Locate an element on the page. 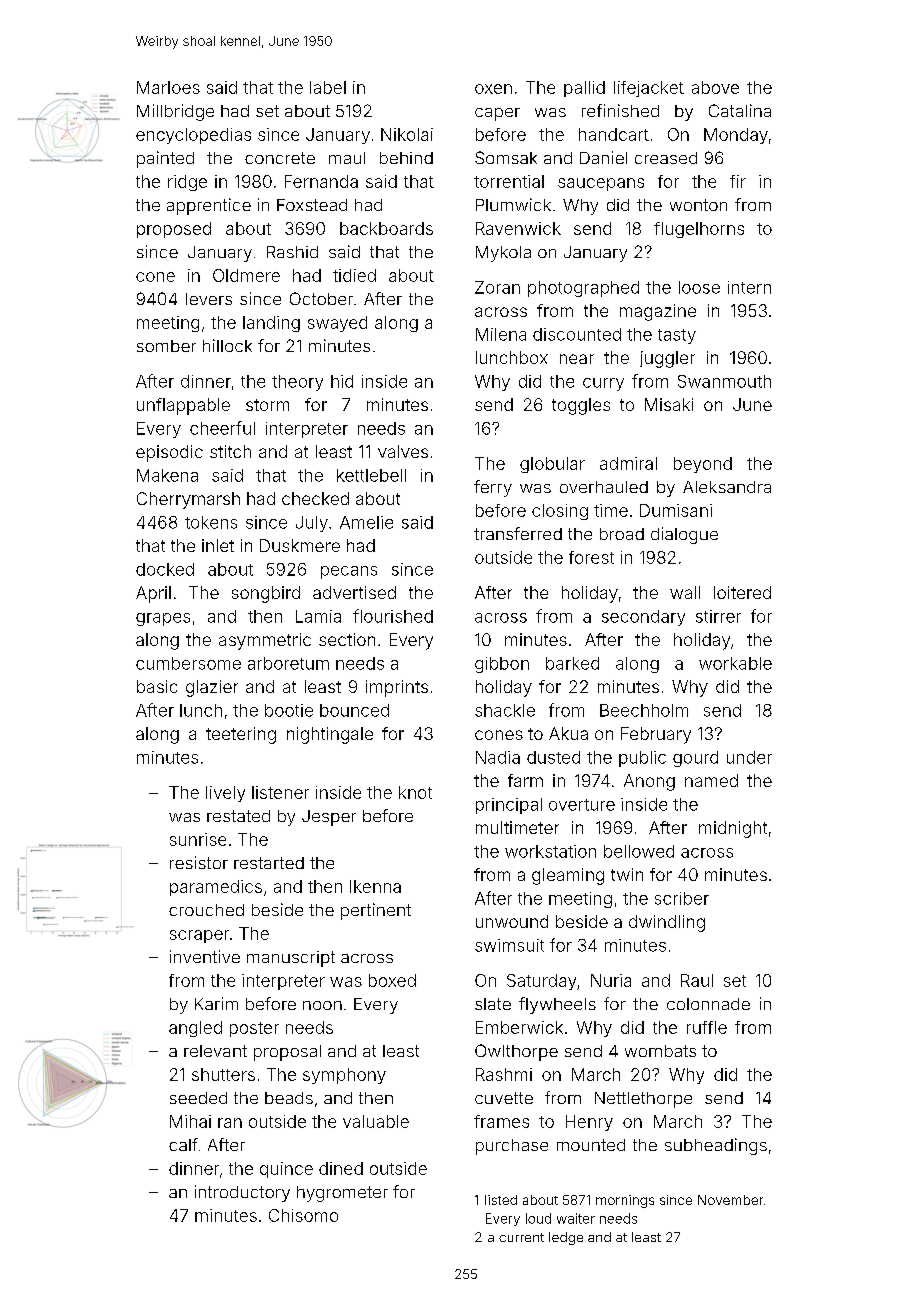  current is located at coordinates (521, 1237).
